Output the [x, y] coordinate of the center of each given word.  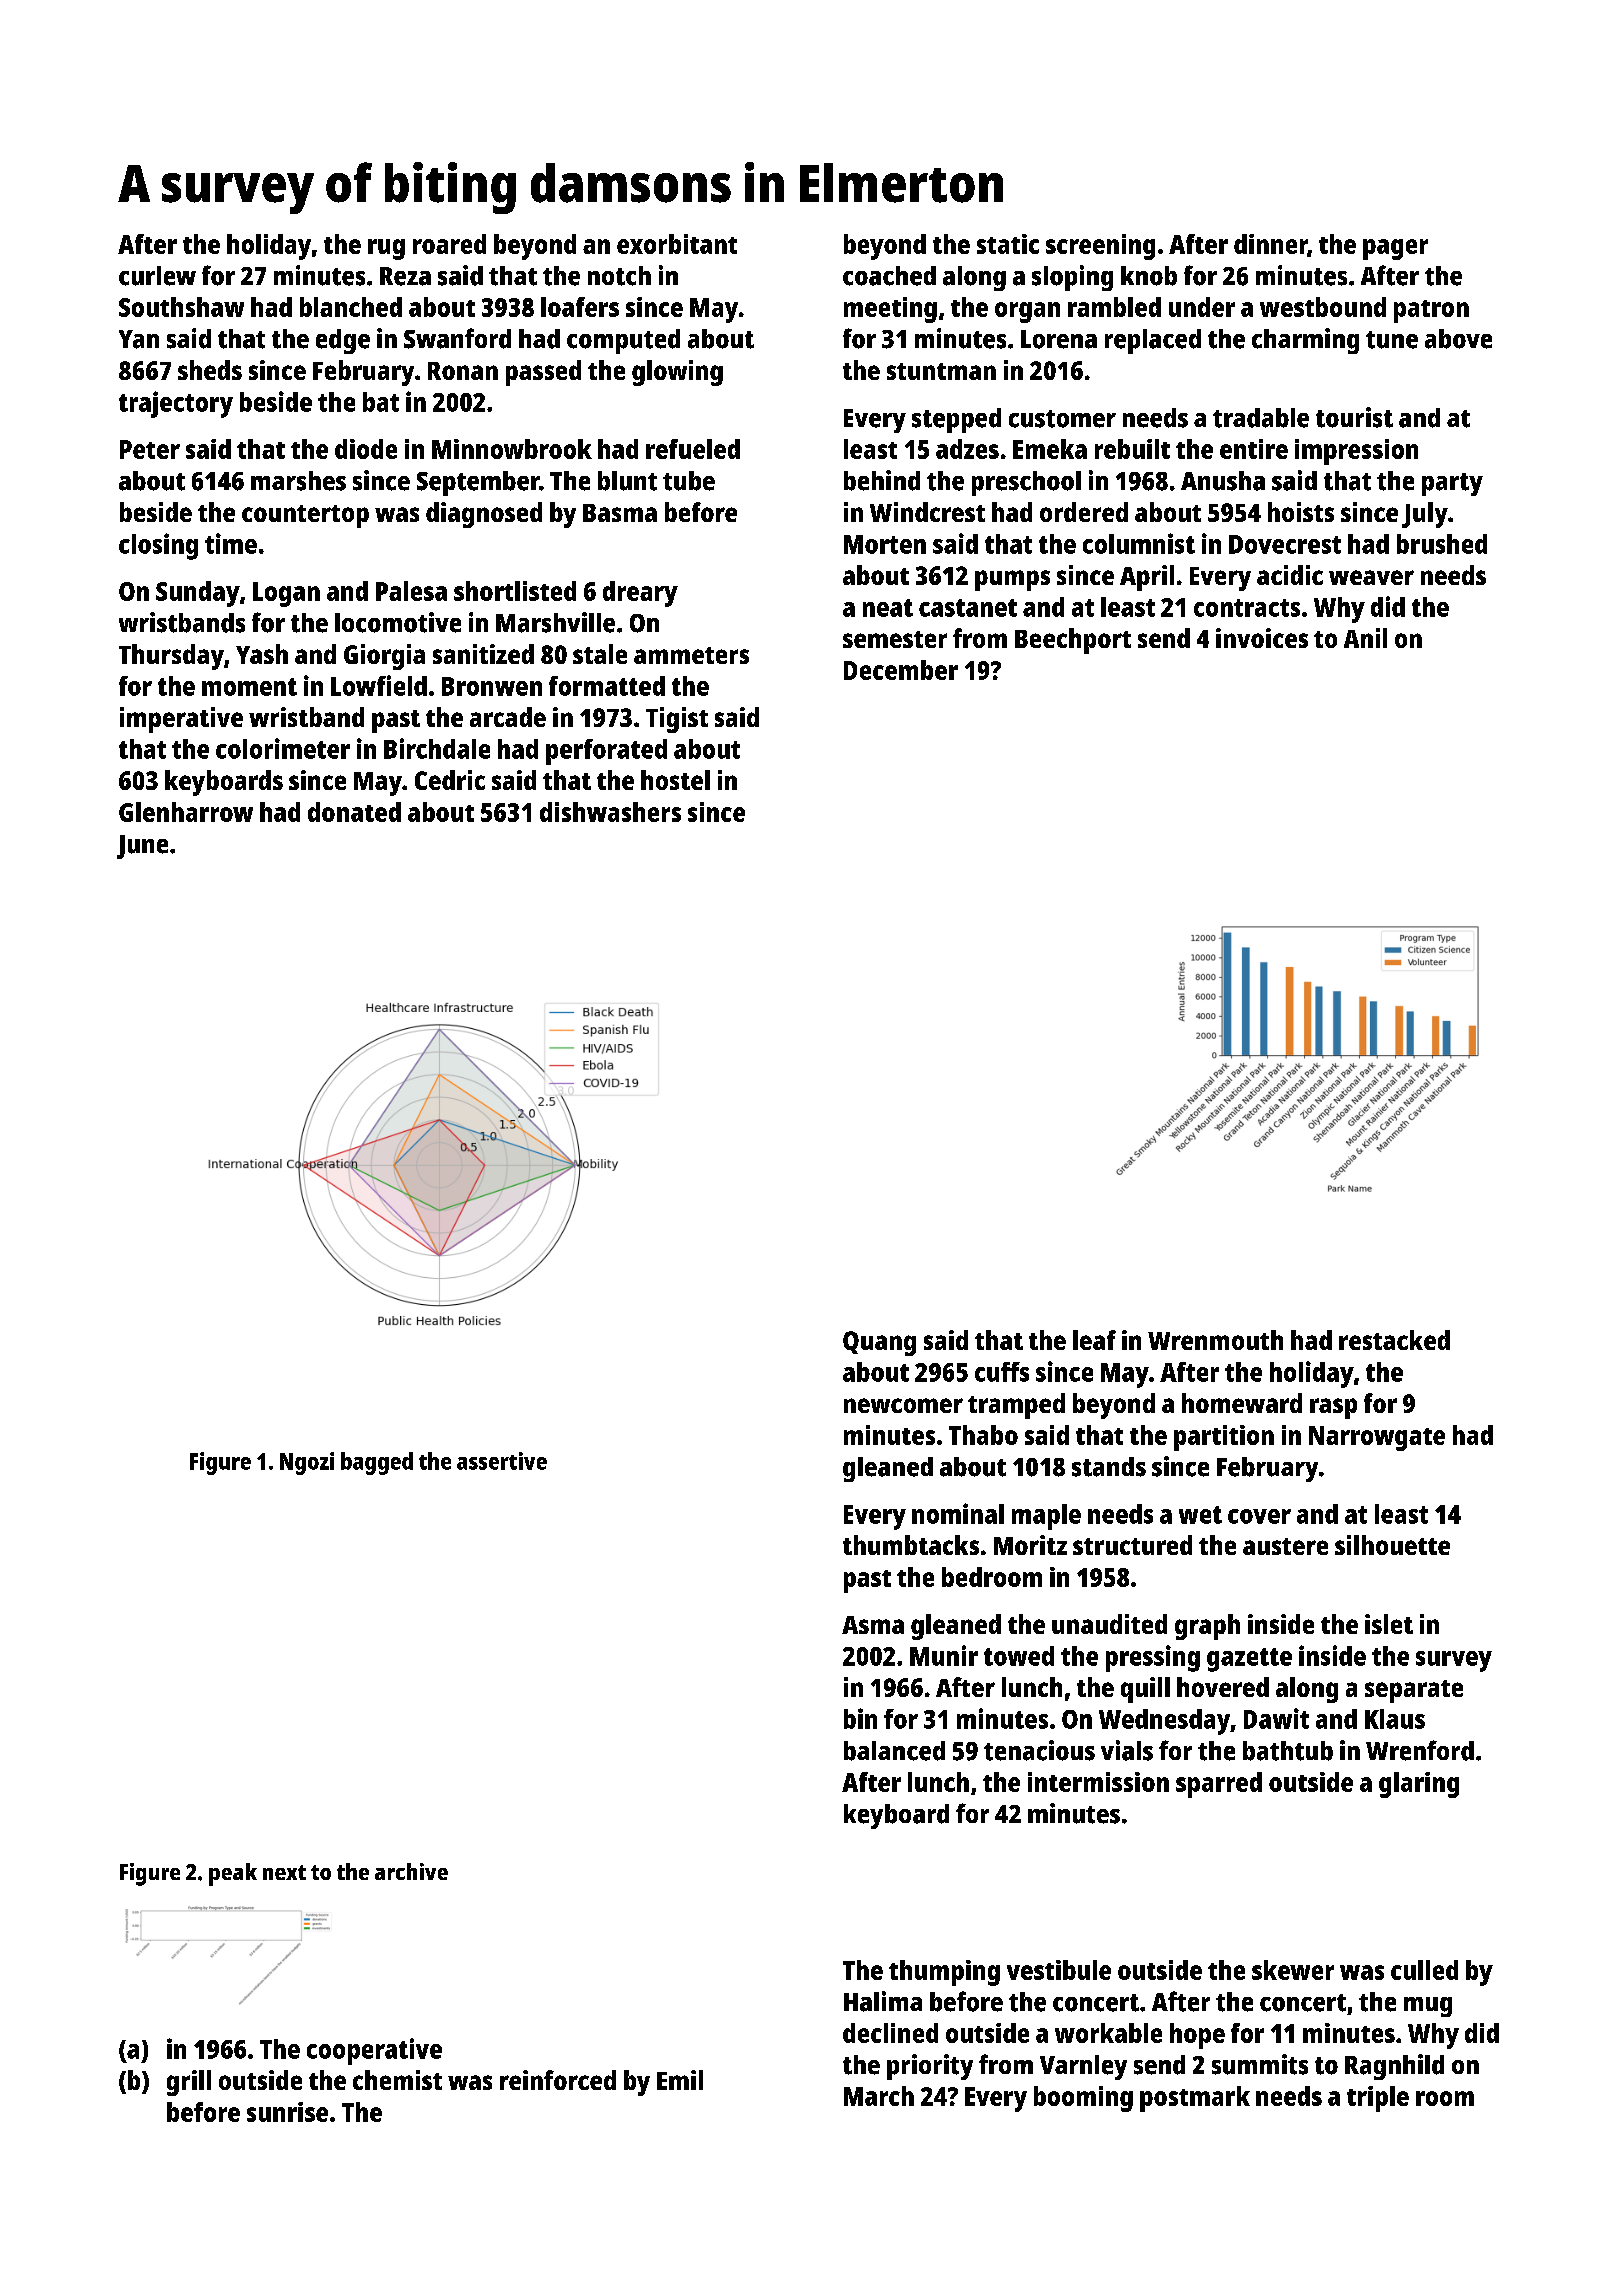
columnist [1139, 543]
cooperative [374, 2051]
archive [411, 1871]
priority [930, 2067]
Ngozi [307, 1463]
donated [354, 812]
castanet [968, 608]
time [231, 543]
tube [689, 481]
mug [1428, 2007]
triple [1378, 2099]
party [1452, 484]
